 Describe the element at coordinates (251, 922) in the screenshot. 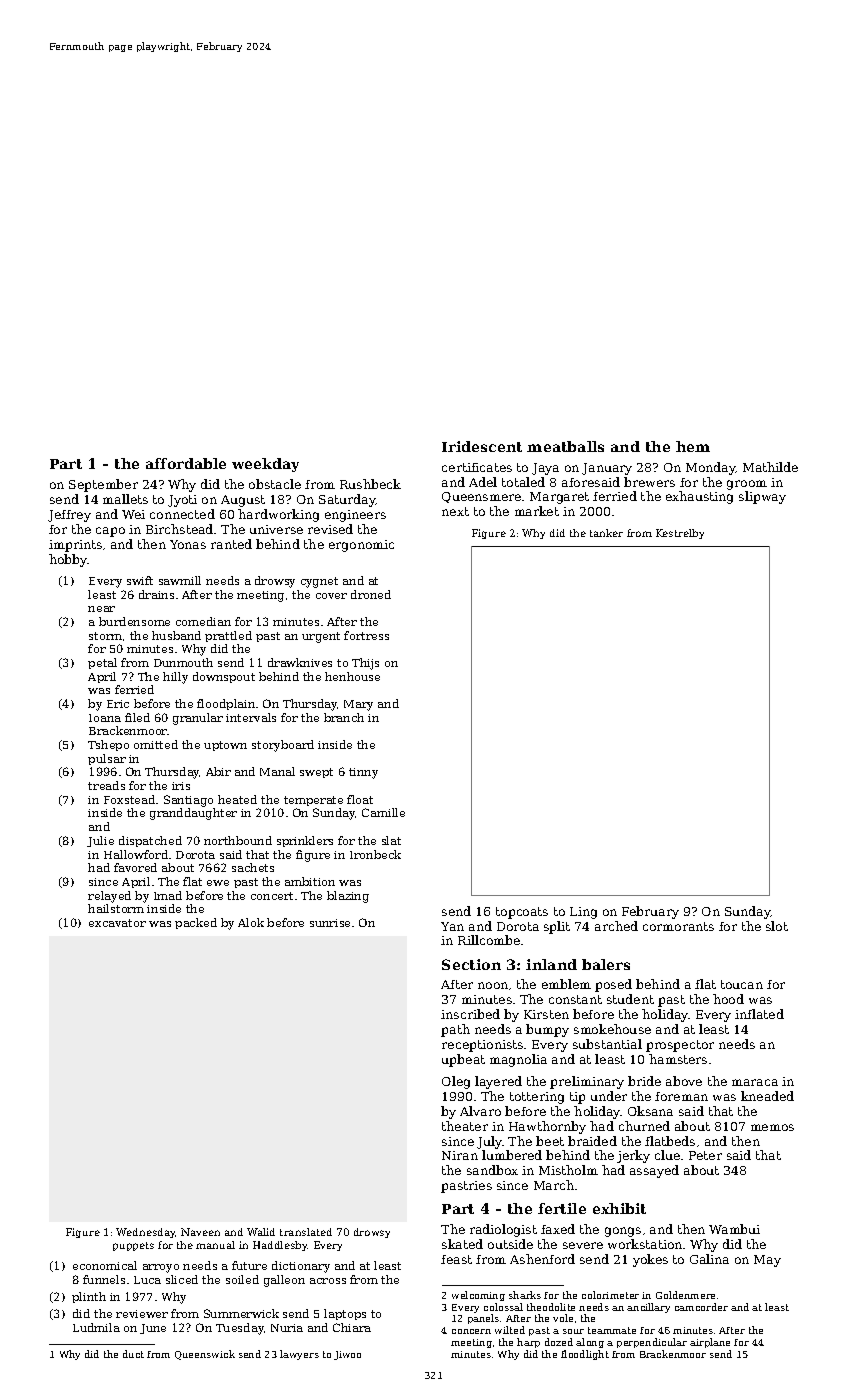

I see `Alok` at that location.
